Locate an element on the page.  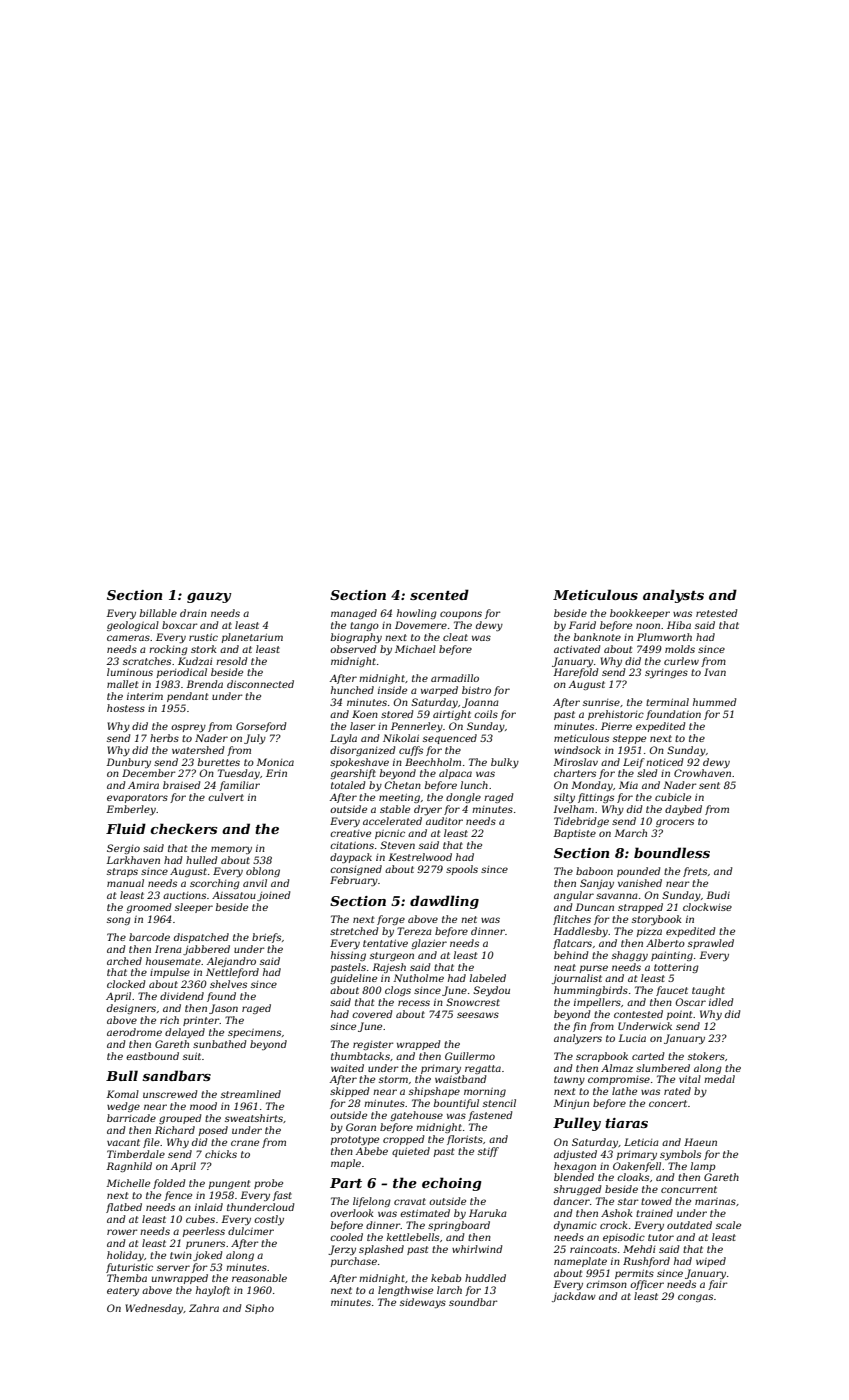
Sanjay is located at coordinates (597, 884).
